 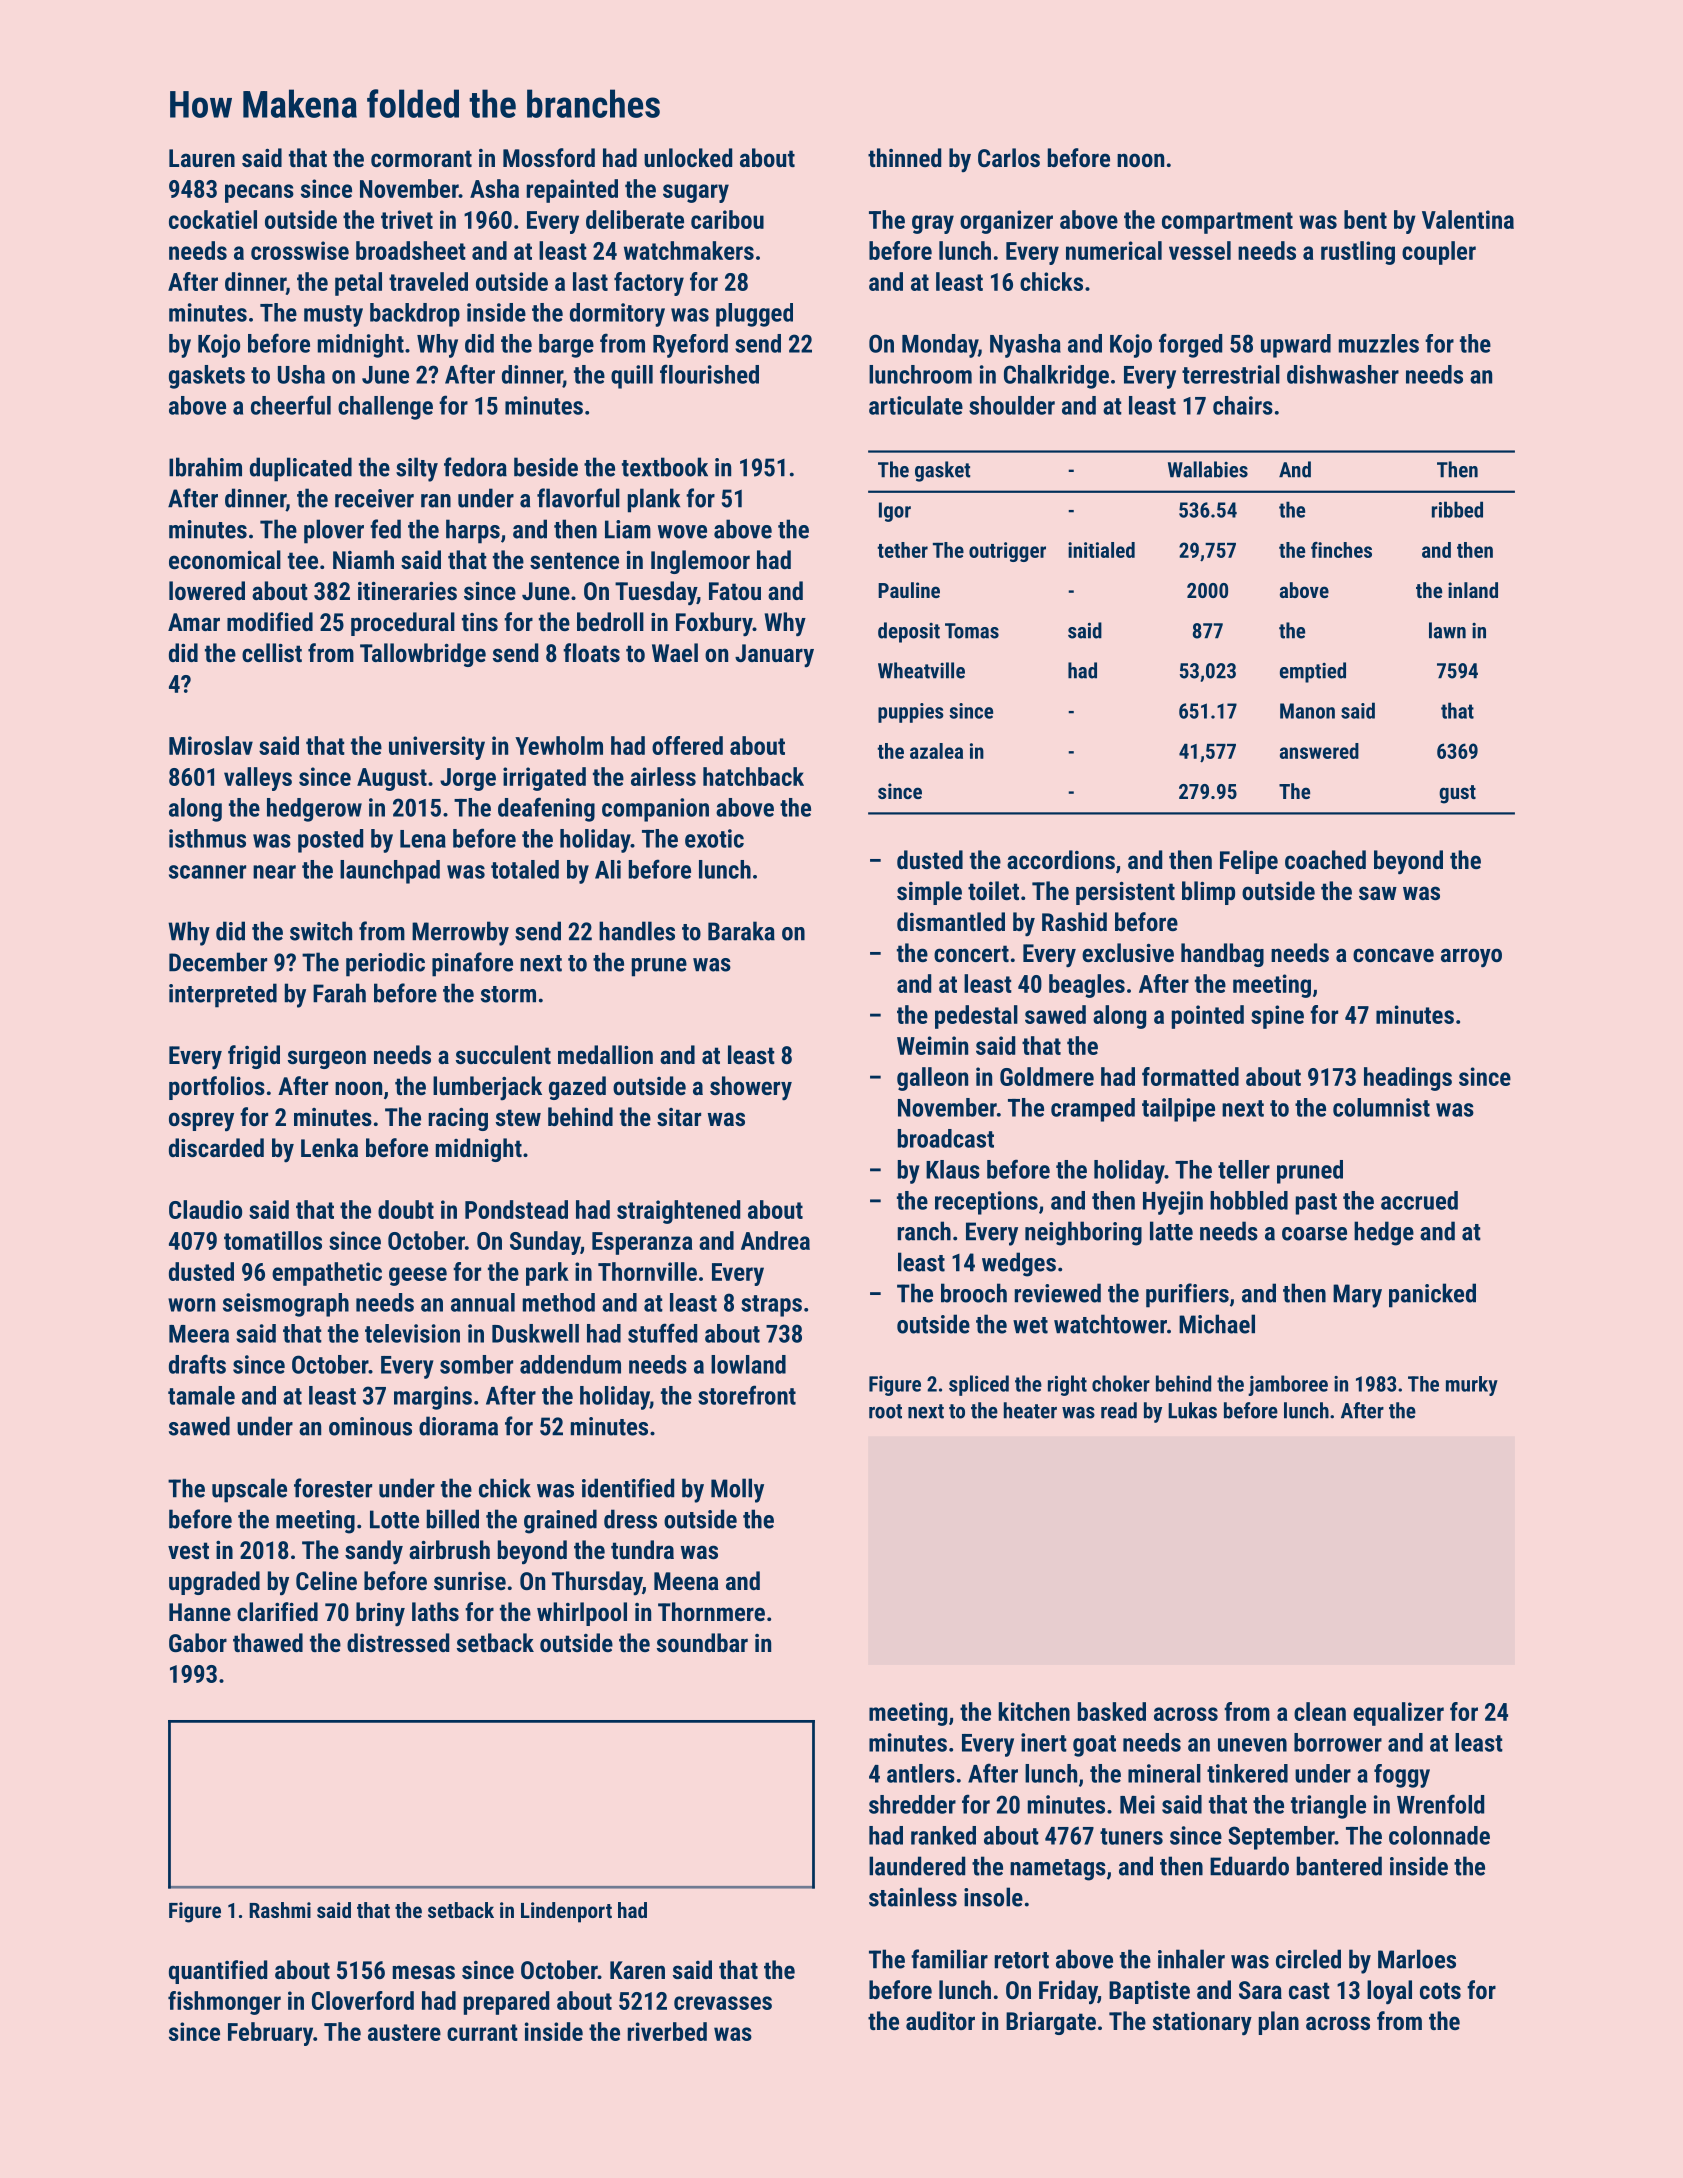 I want to click on Marloes, so click(x=1417, y=1959).
